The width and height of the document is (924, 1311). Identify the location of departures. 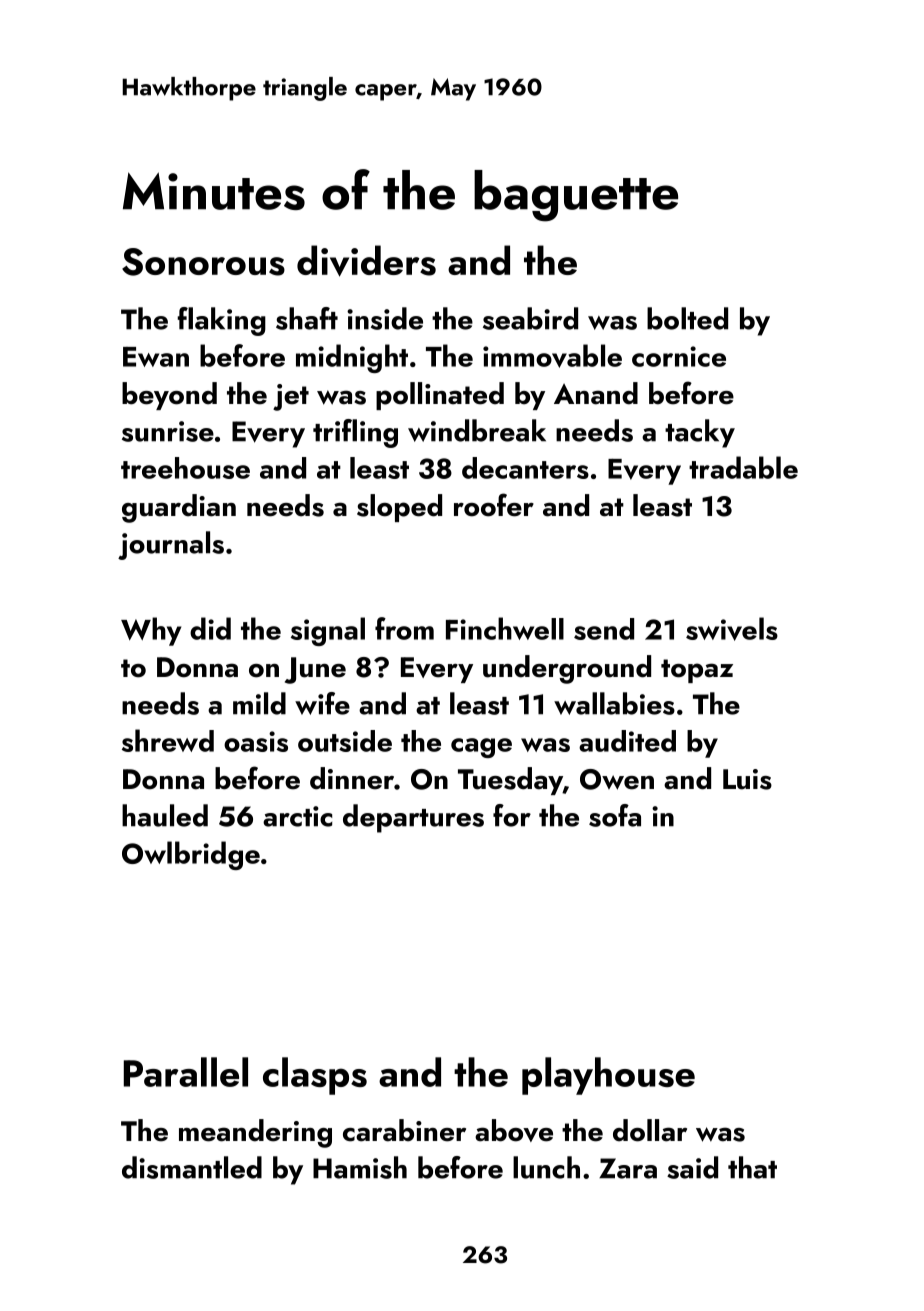
(413, 818).
